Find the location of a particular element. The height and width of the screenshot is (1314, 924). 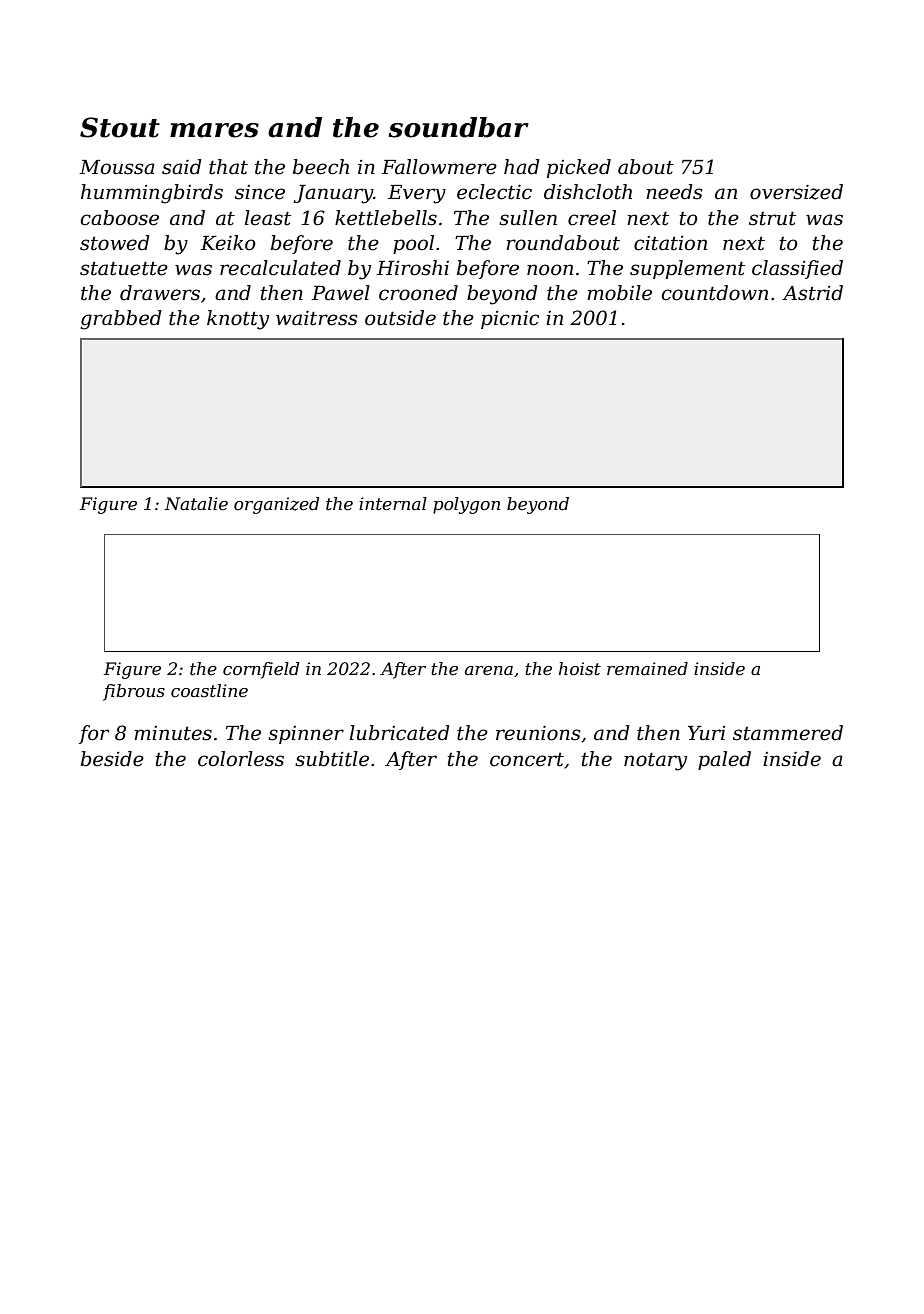

beside is located at coordinates (112, 759).
